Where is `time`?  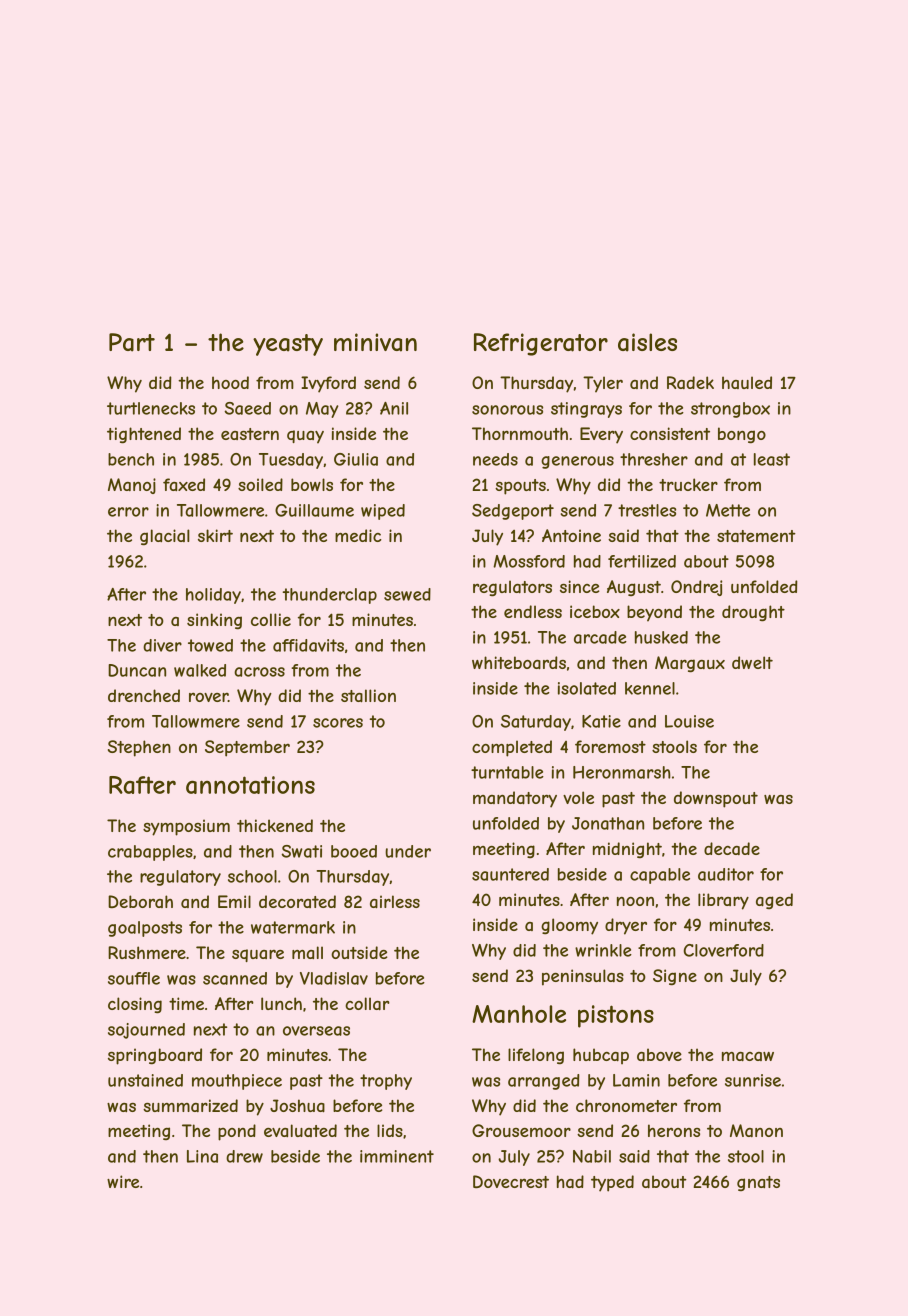
time is located at coordinates (186, 1003).
